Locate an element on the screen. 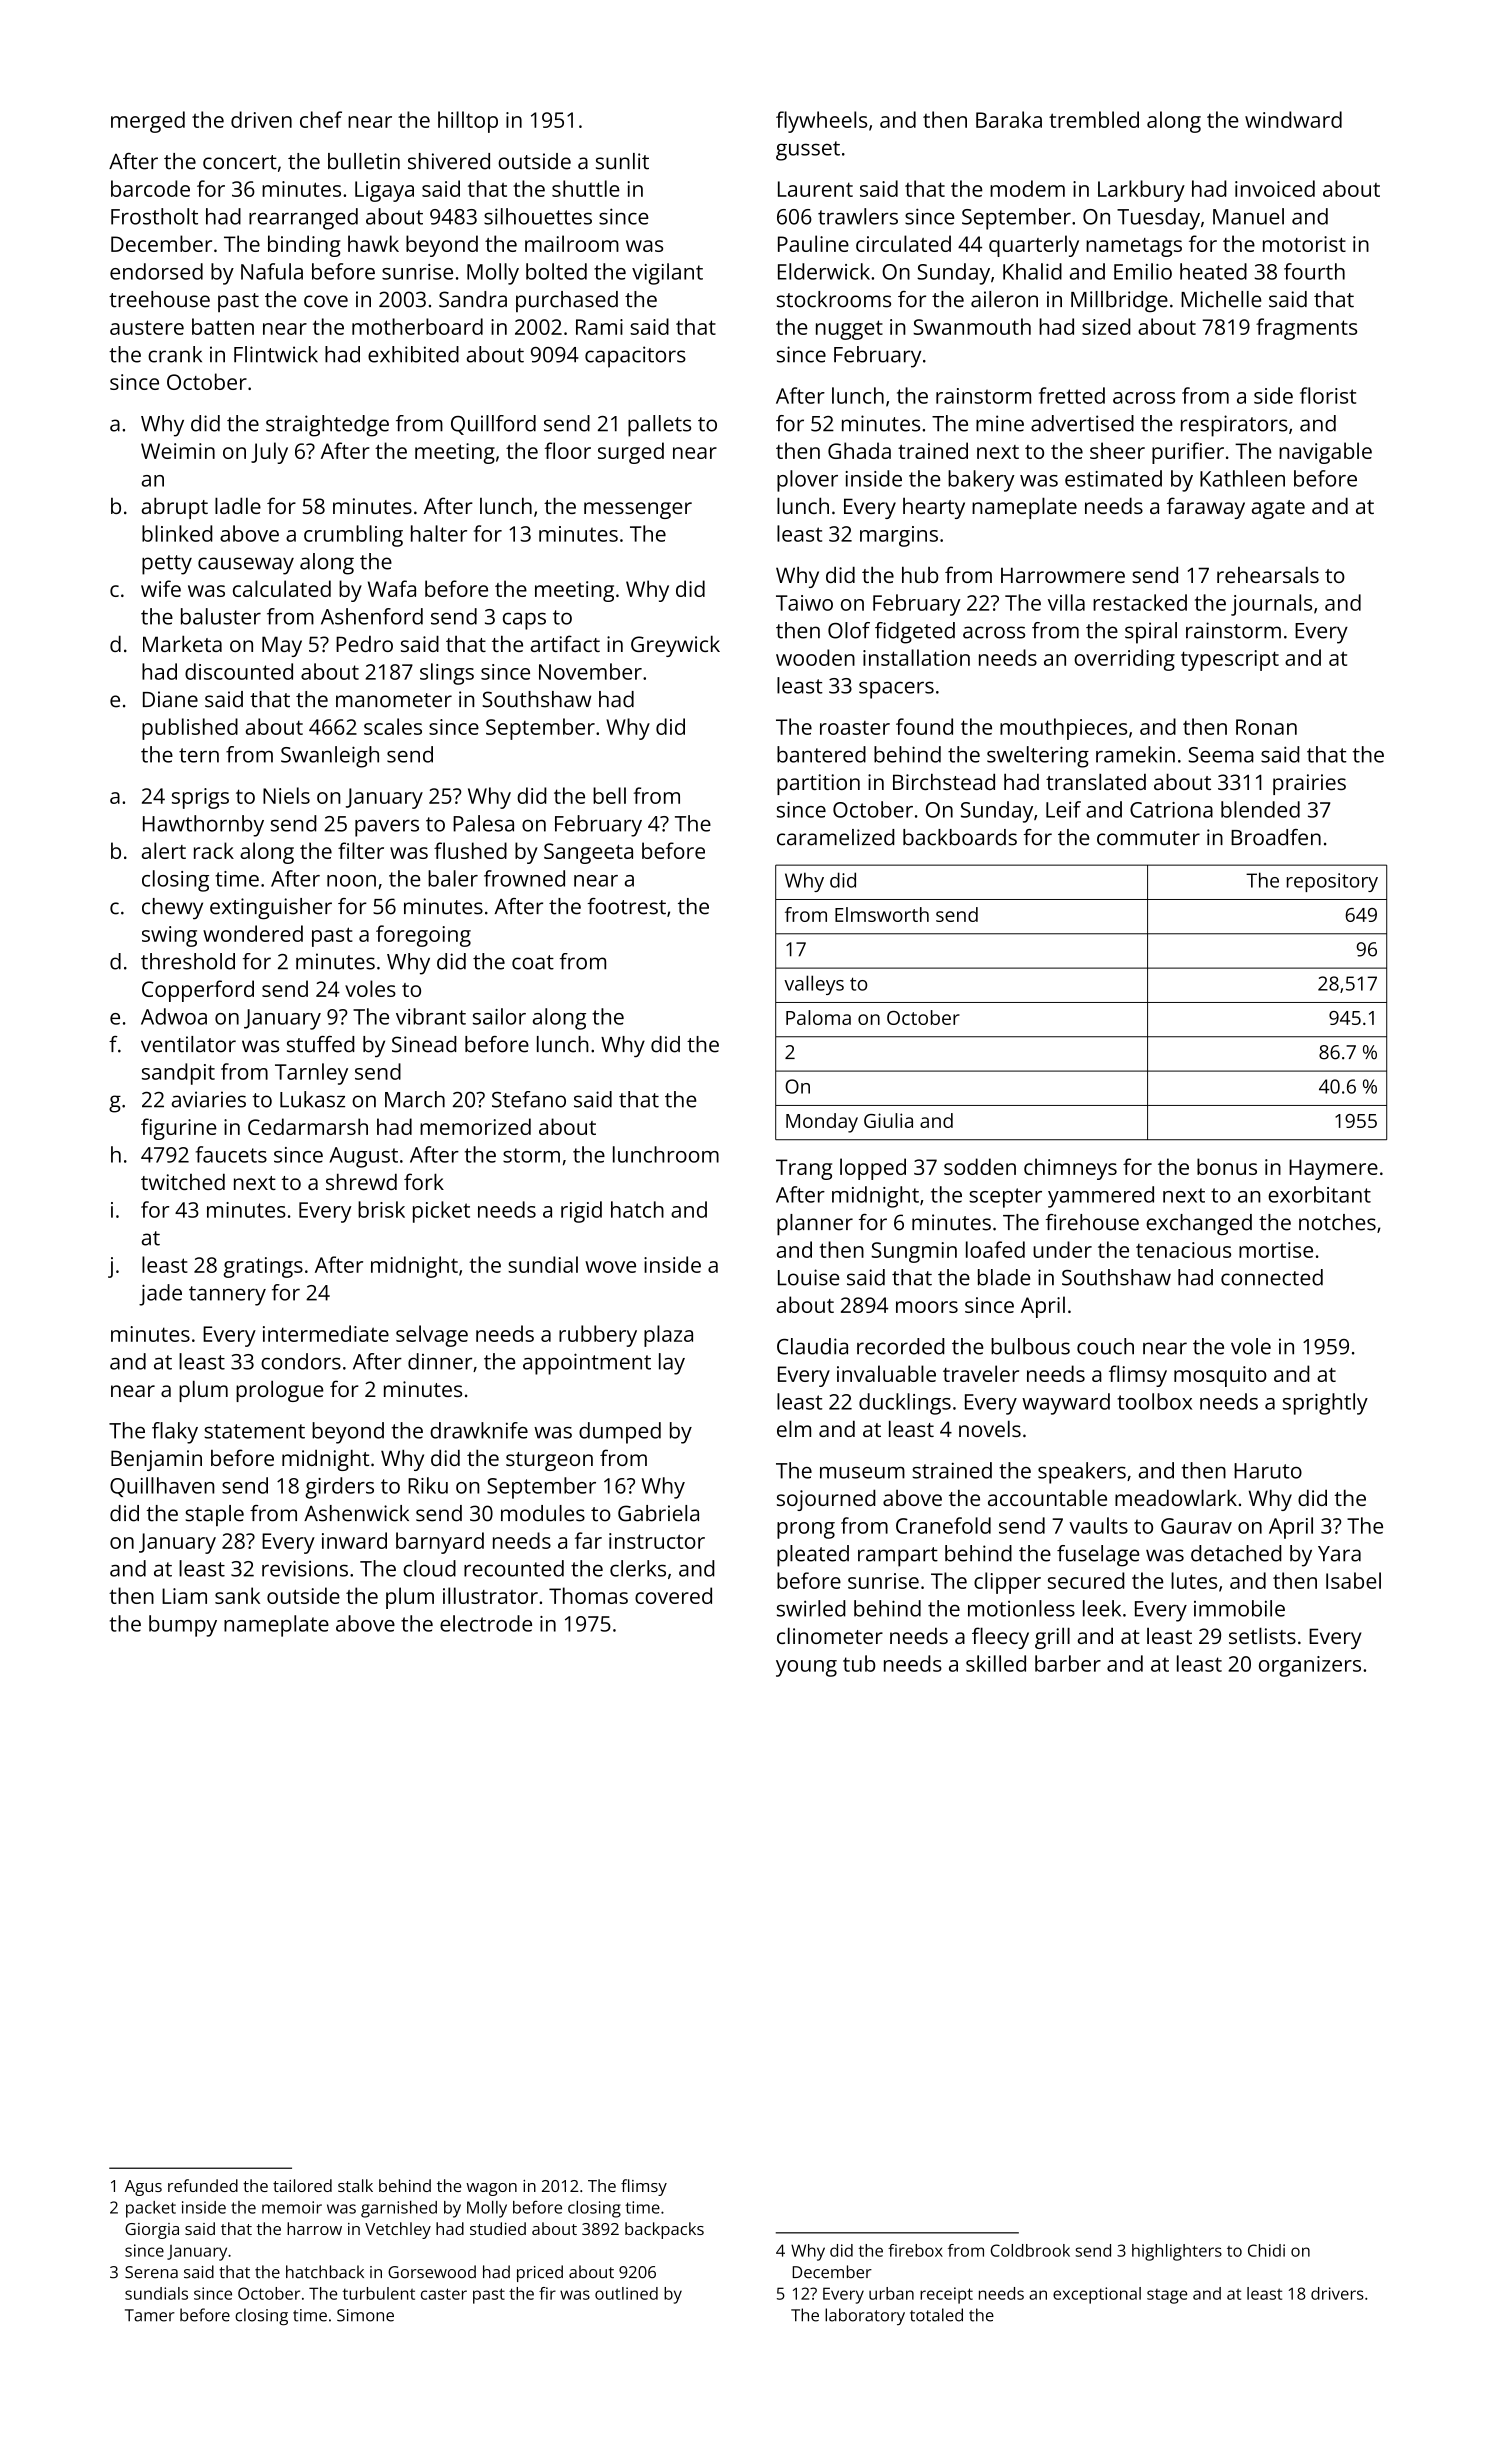  motorist is located at coordinates (1304, 244).
